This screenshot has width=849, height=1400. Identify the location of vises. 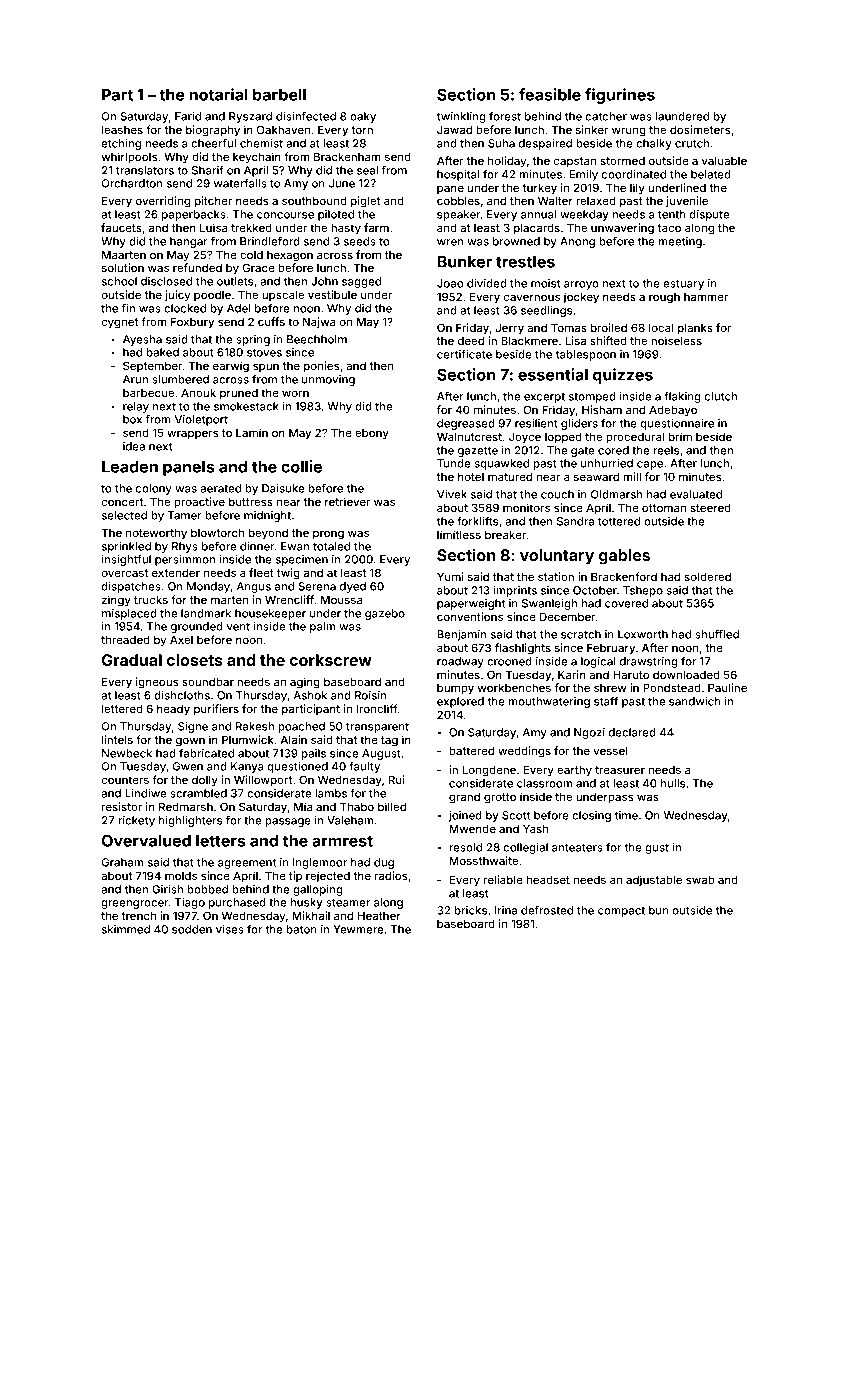
(230, 929).
